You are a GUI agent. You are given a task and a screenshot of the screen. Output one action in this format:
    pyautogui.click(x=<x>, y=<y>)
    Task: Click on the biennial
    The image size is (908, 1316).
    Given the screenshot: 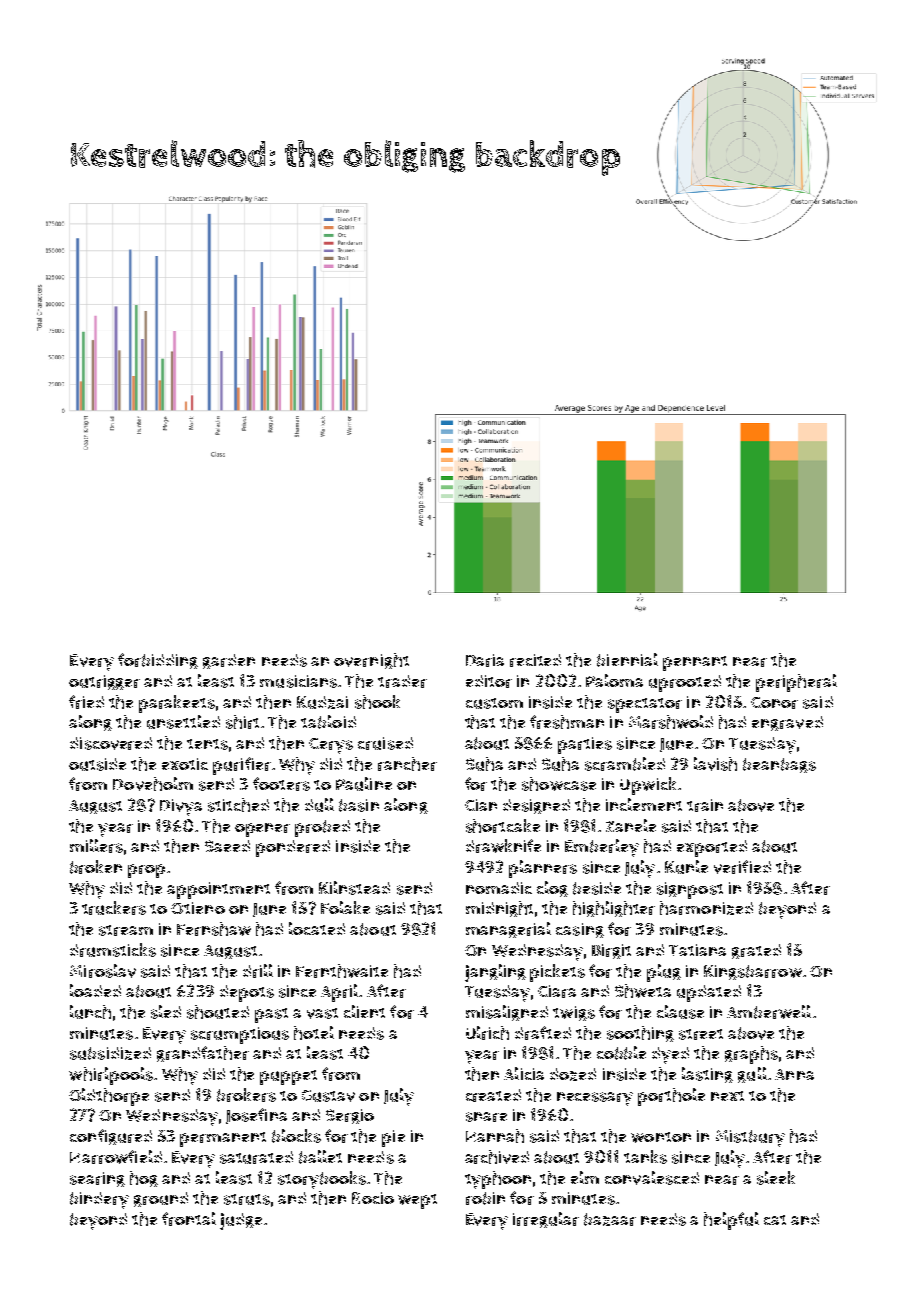 What is the action you would take?
    pyautogui.click(x=627, y=660)
